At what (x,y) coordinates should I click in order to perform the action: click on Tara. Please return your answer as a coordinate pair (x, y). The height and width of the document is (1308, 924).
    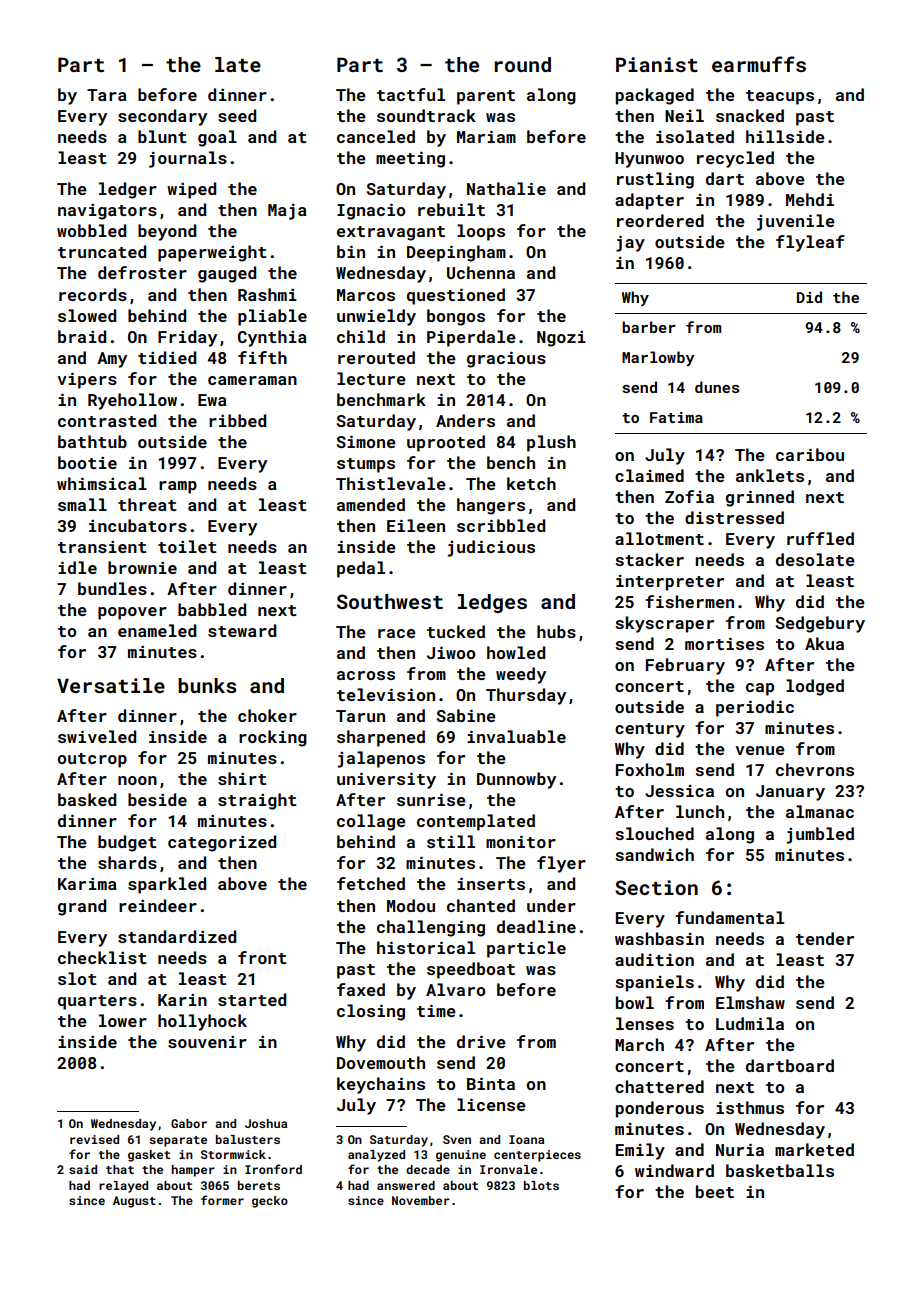
    Looking at the image, I should click on (107, 95).
